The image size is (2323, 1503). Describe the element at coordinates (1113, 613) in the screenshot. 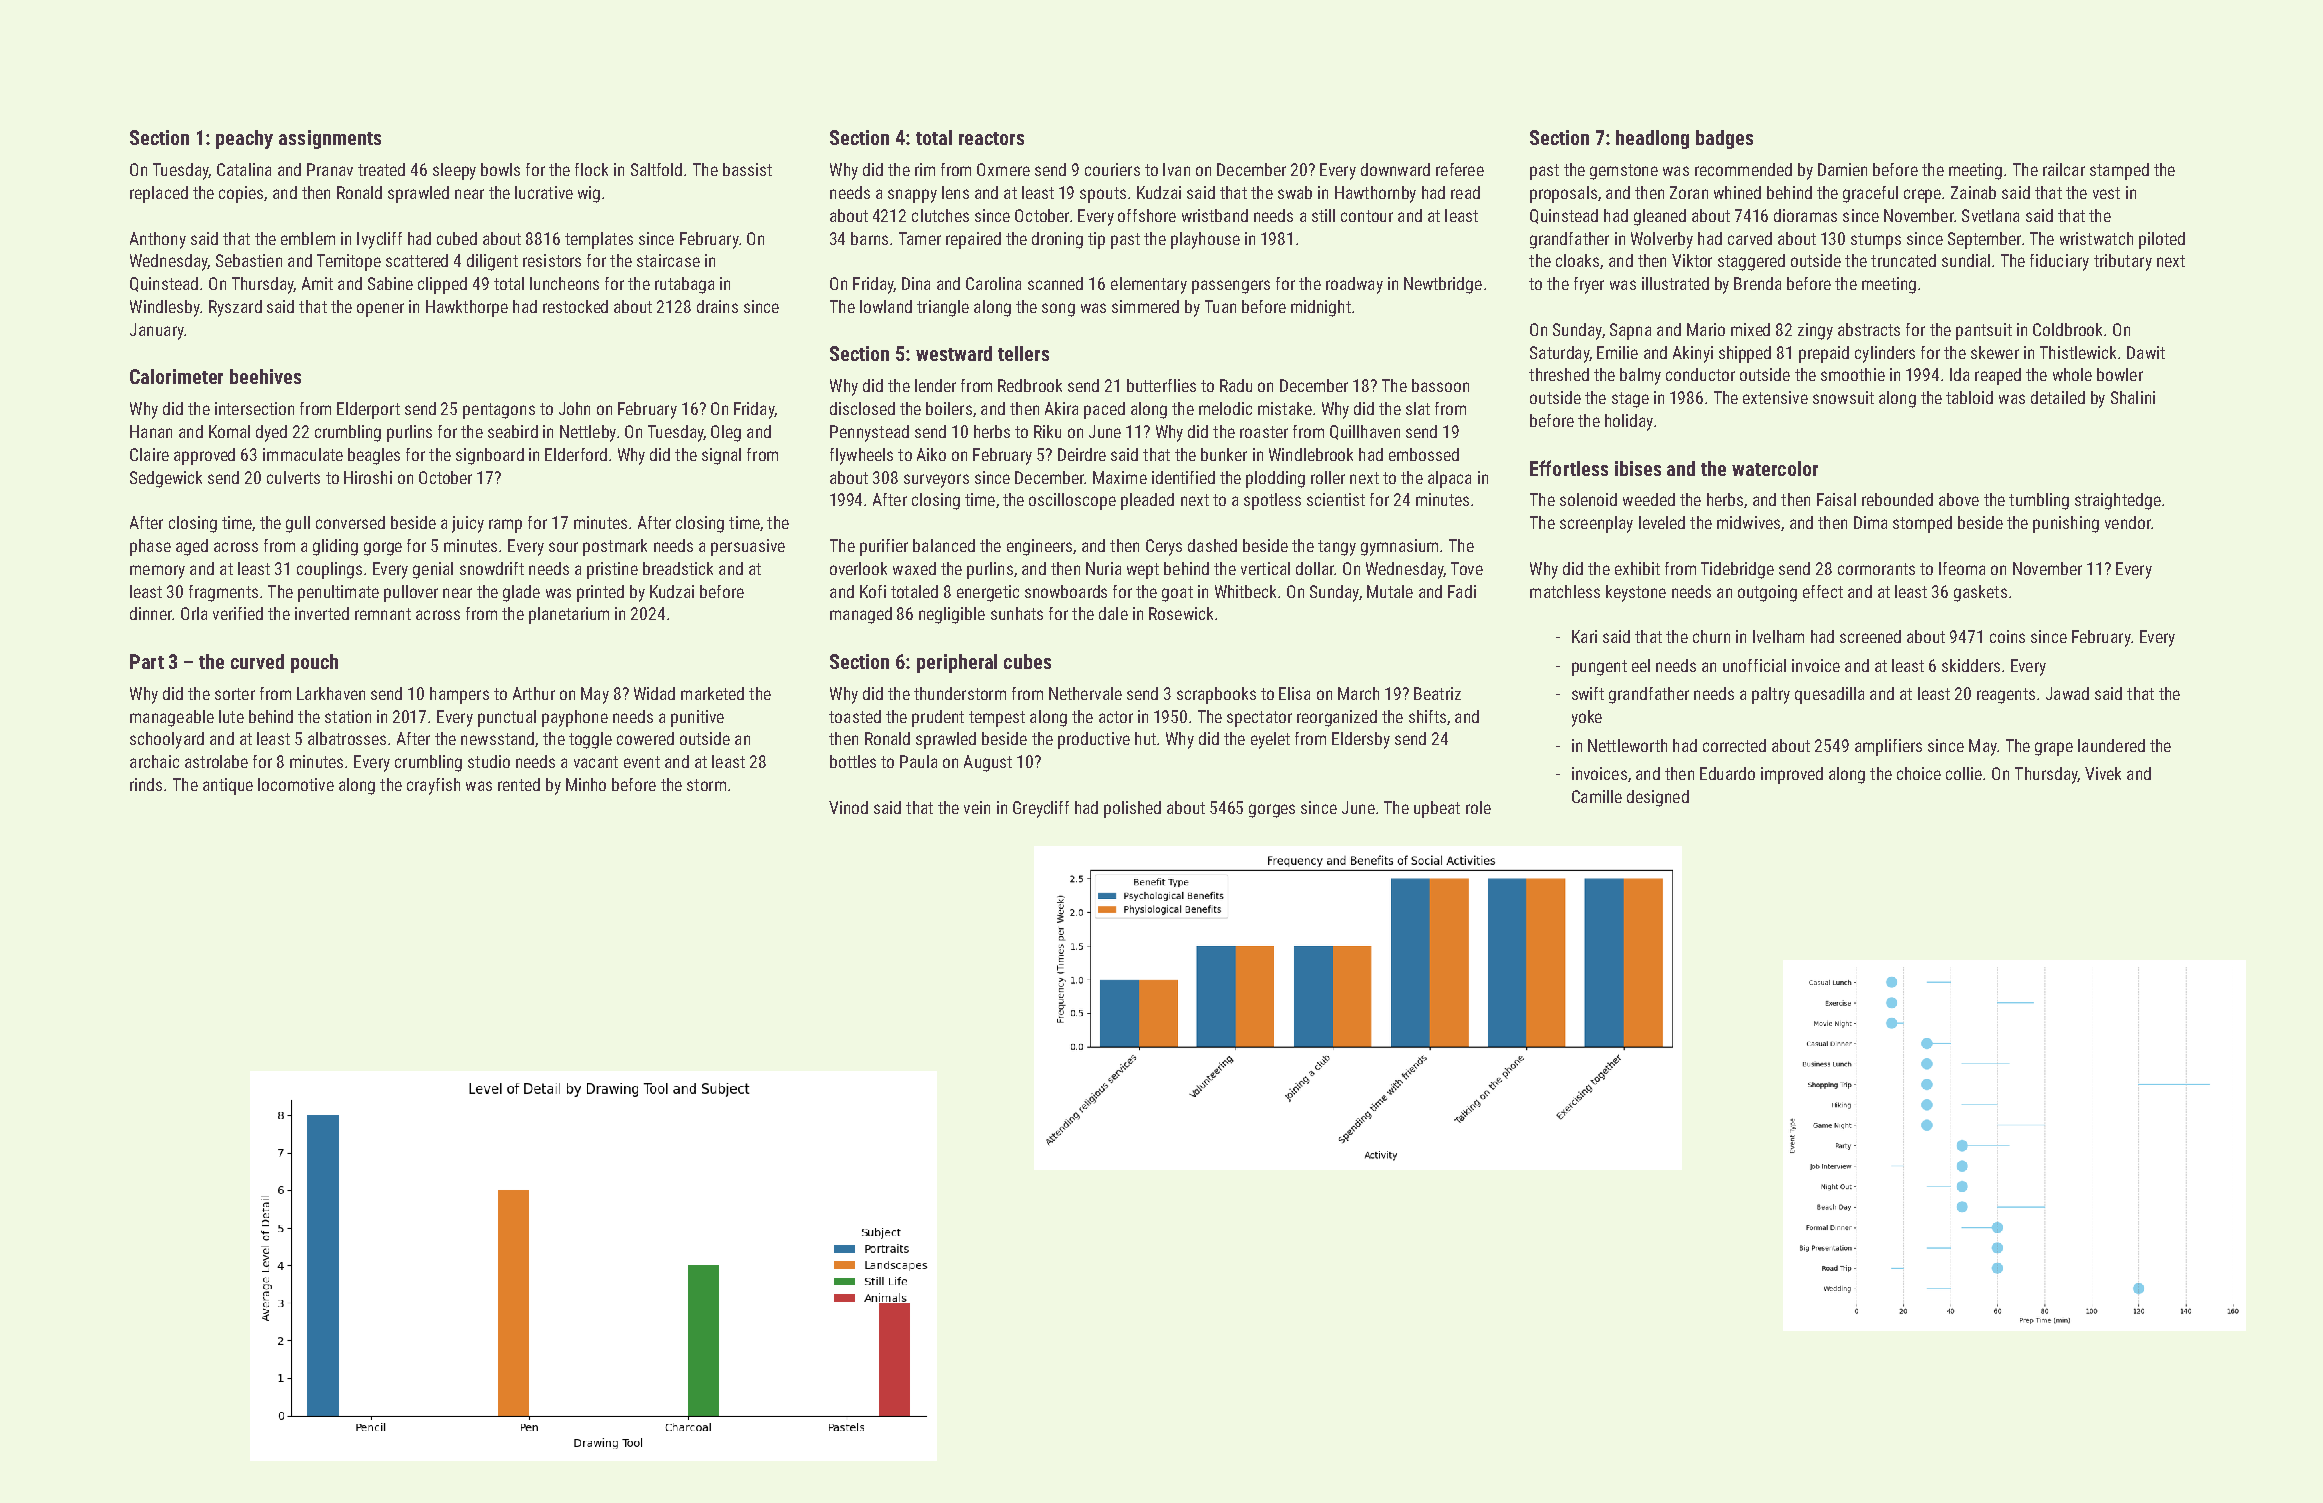

I see `dale` at that location.
